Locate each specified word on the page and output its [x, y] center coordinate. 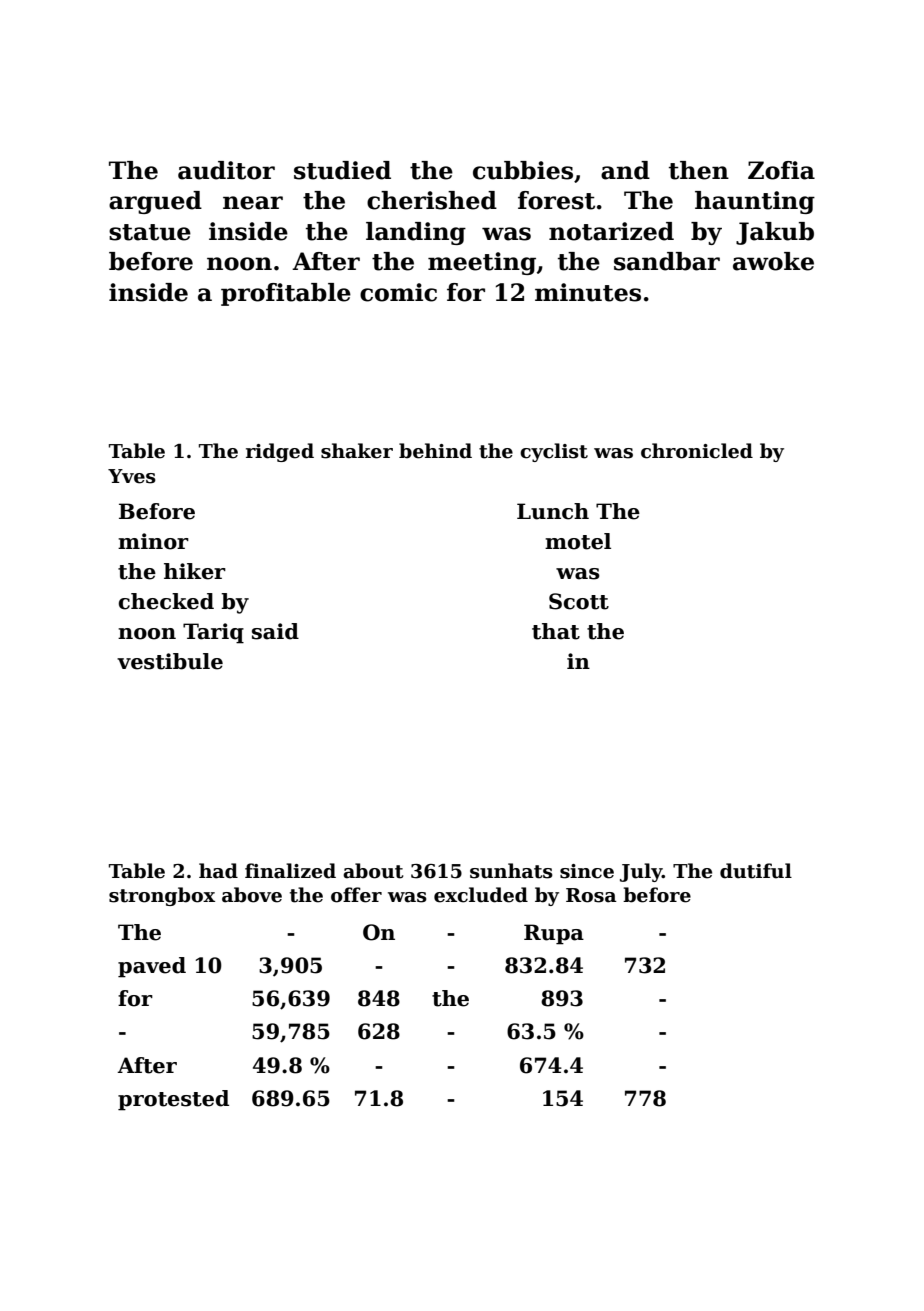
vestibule [170, 661]
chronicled [697, 451]
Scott [579, 601]
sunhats [511, 871]
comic [398, 292]
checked [166, 601]
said [275, 631]
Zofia [781, 170]
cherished [432, 200]
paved [152, 967]
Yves [132, 476]
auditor [226, 170]
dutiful [756, 871]
